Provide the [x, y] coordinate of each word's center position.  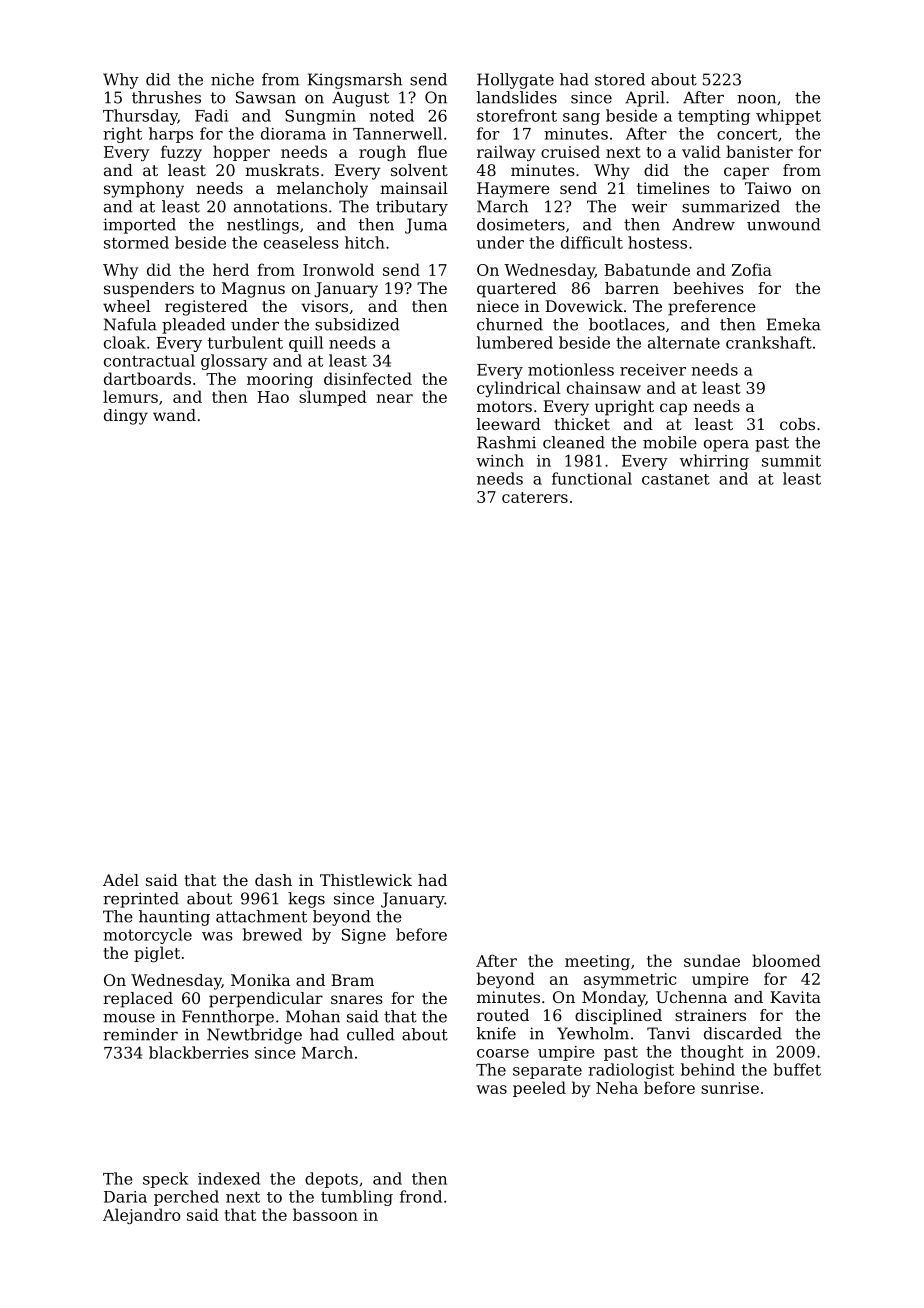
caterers [535, 497]
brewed [272, 934]
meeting [597, 962]
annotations [280, 206]
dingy [126, 417]
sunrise [730, 1088]
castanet [676, 479]
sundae [712, 960]
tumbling [357, 1198]
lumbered [515, 342]
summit [791, 461]
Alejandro [142, 1216]
